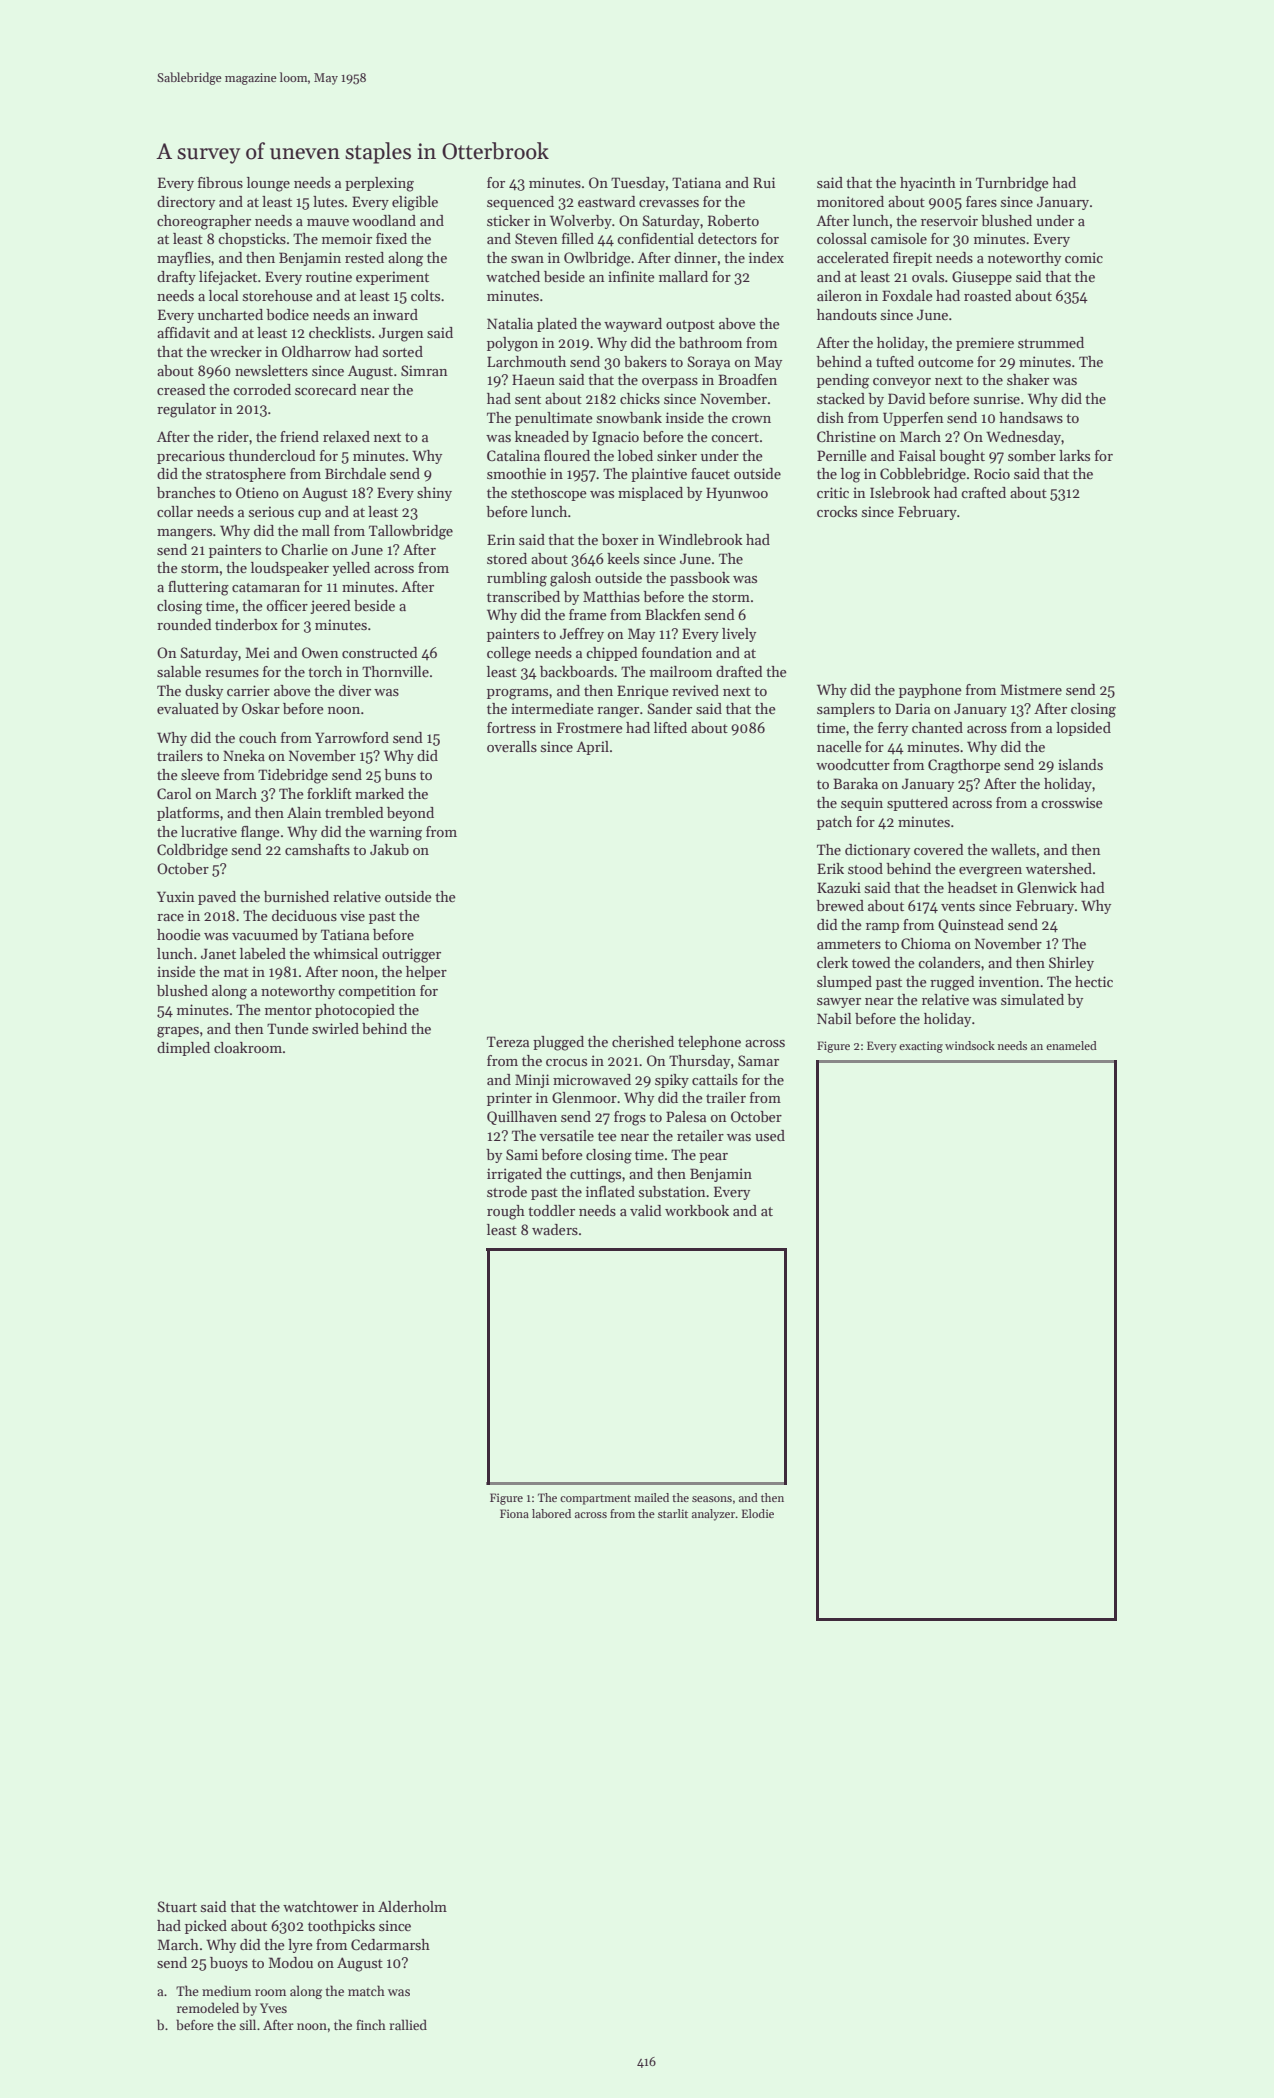  I want to click on match, so click(366, 1990).
